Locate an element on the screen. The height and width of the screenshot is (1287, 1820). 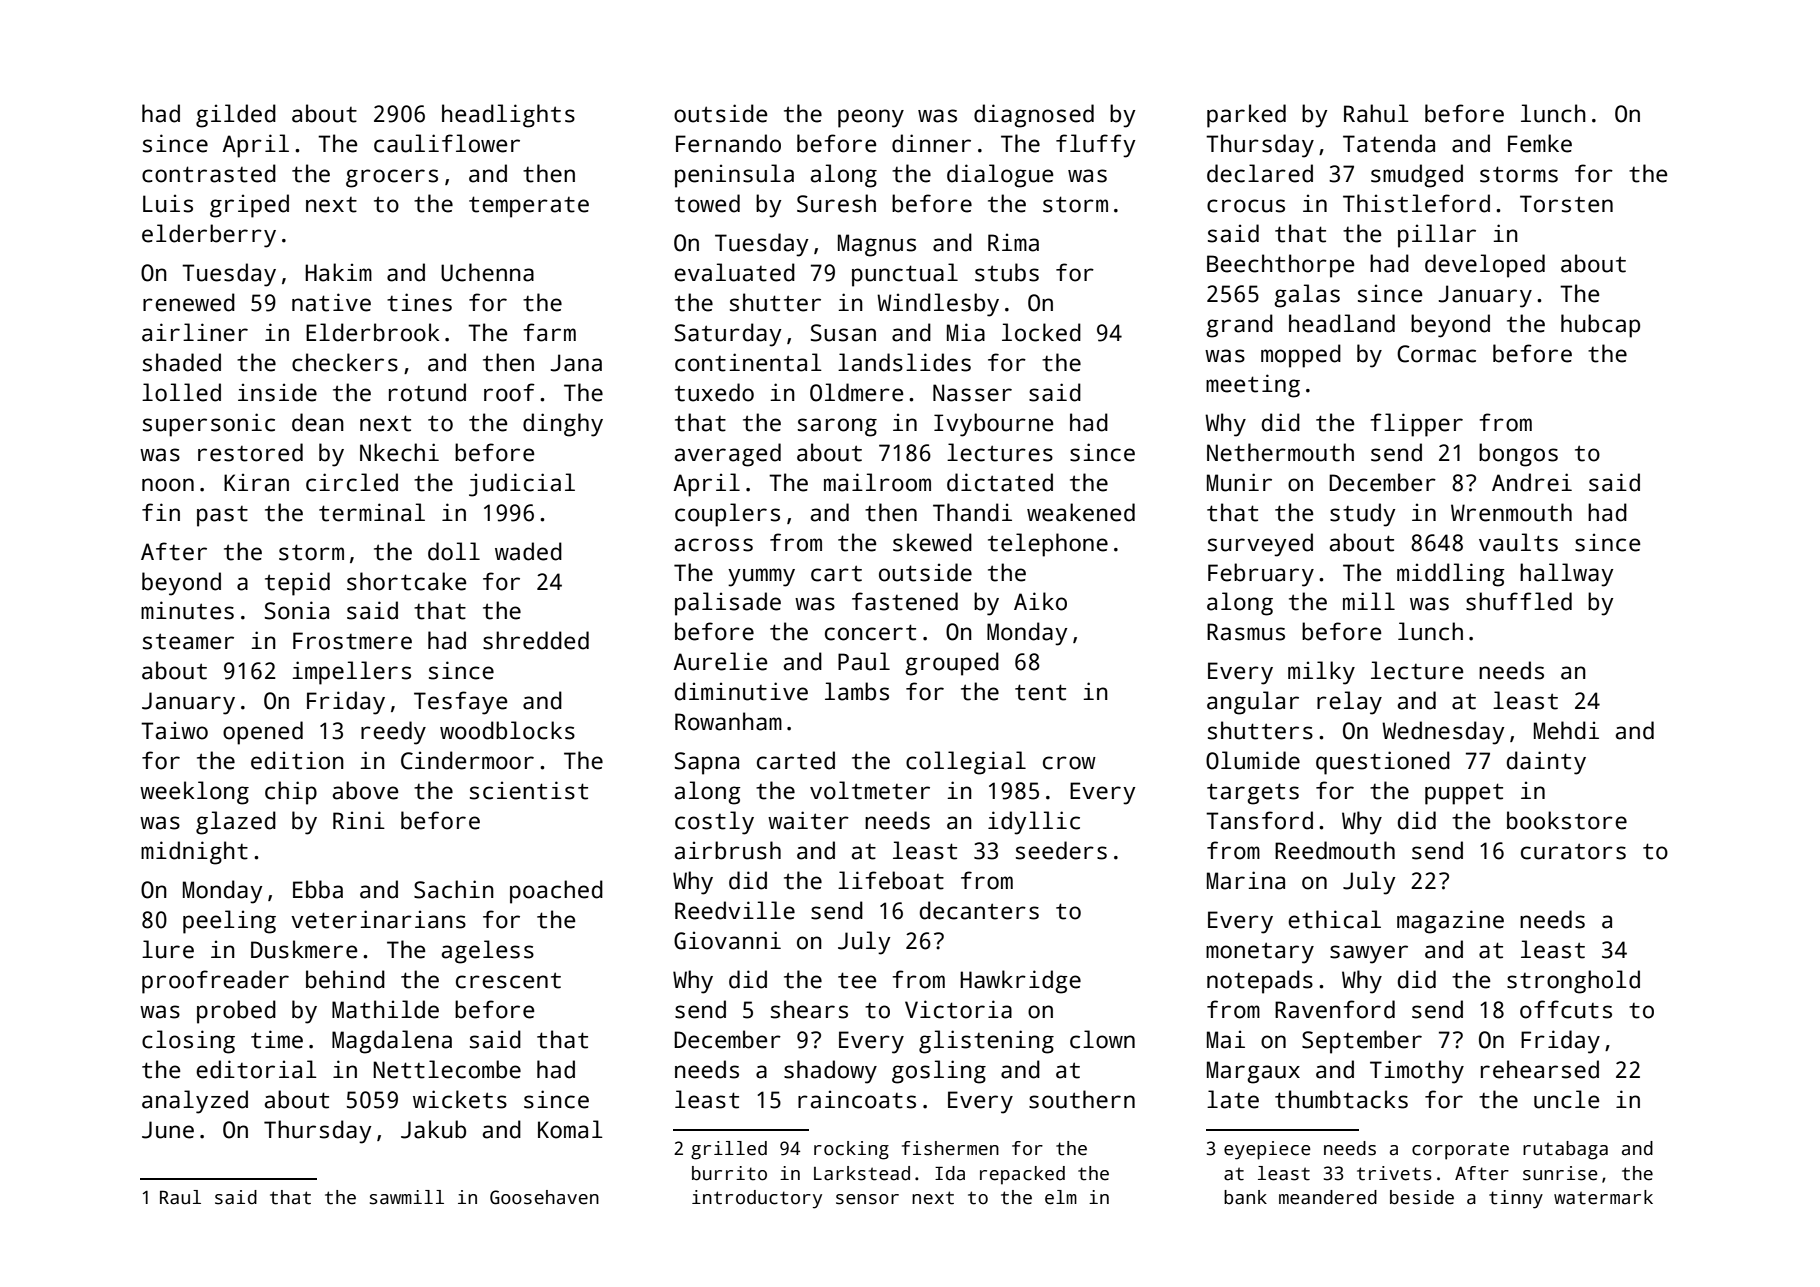
sensor is located at coordinates (867, 1199).
